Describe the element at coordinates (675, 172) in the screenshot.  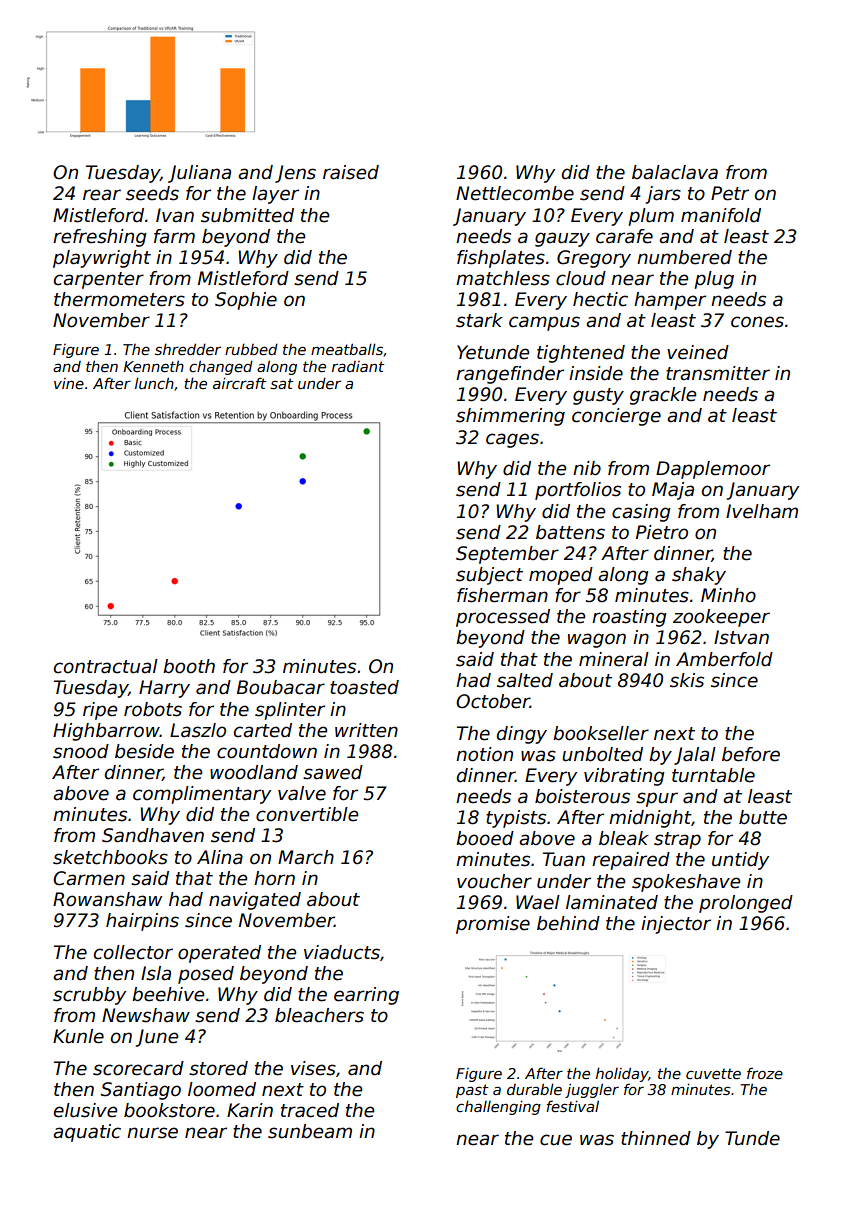
I see `balaclava` at that location.
